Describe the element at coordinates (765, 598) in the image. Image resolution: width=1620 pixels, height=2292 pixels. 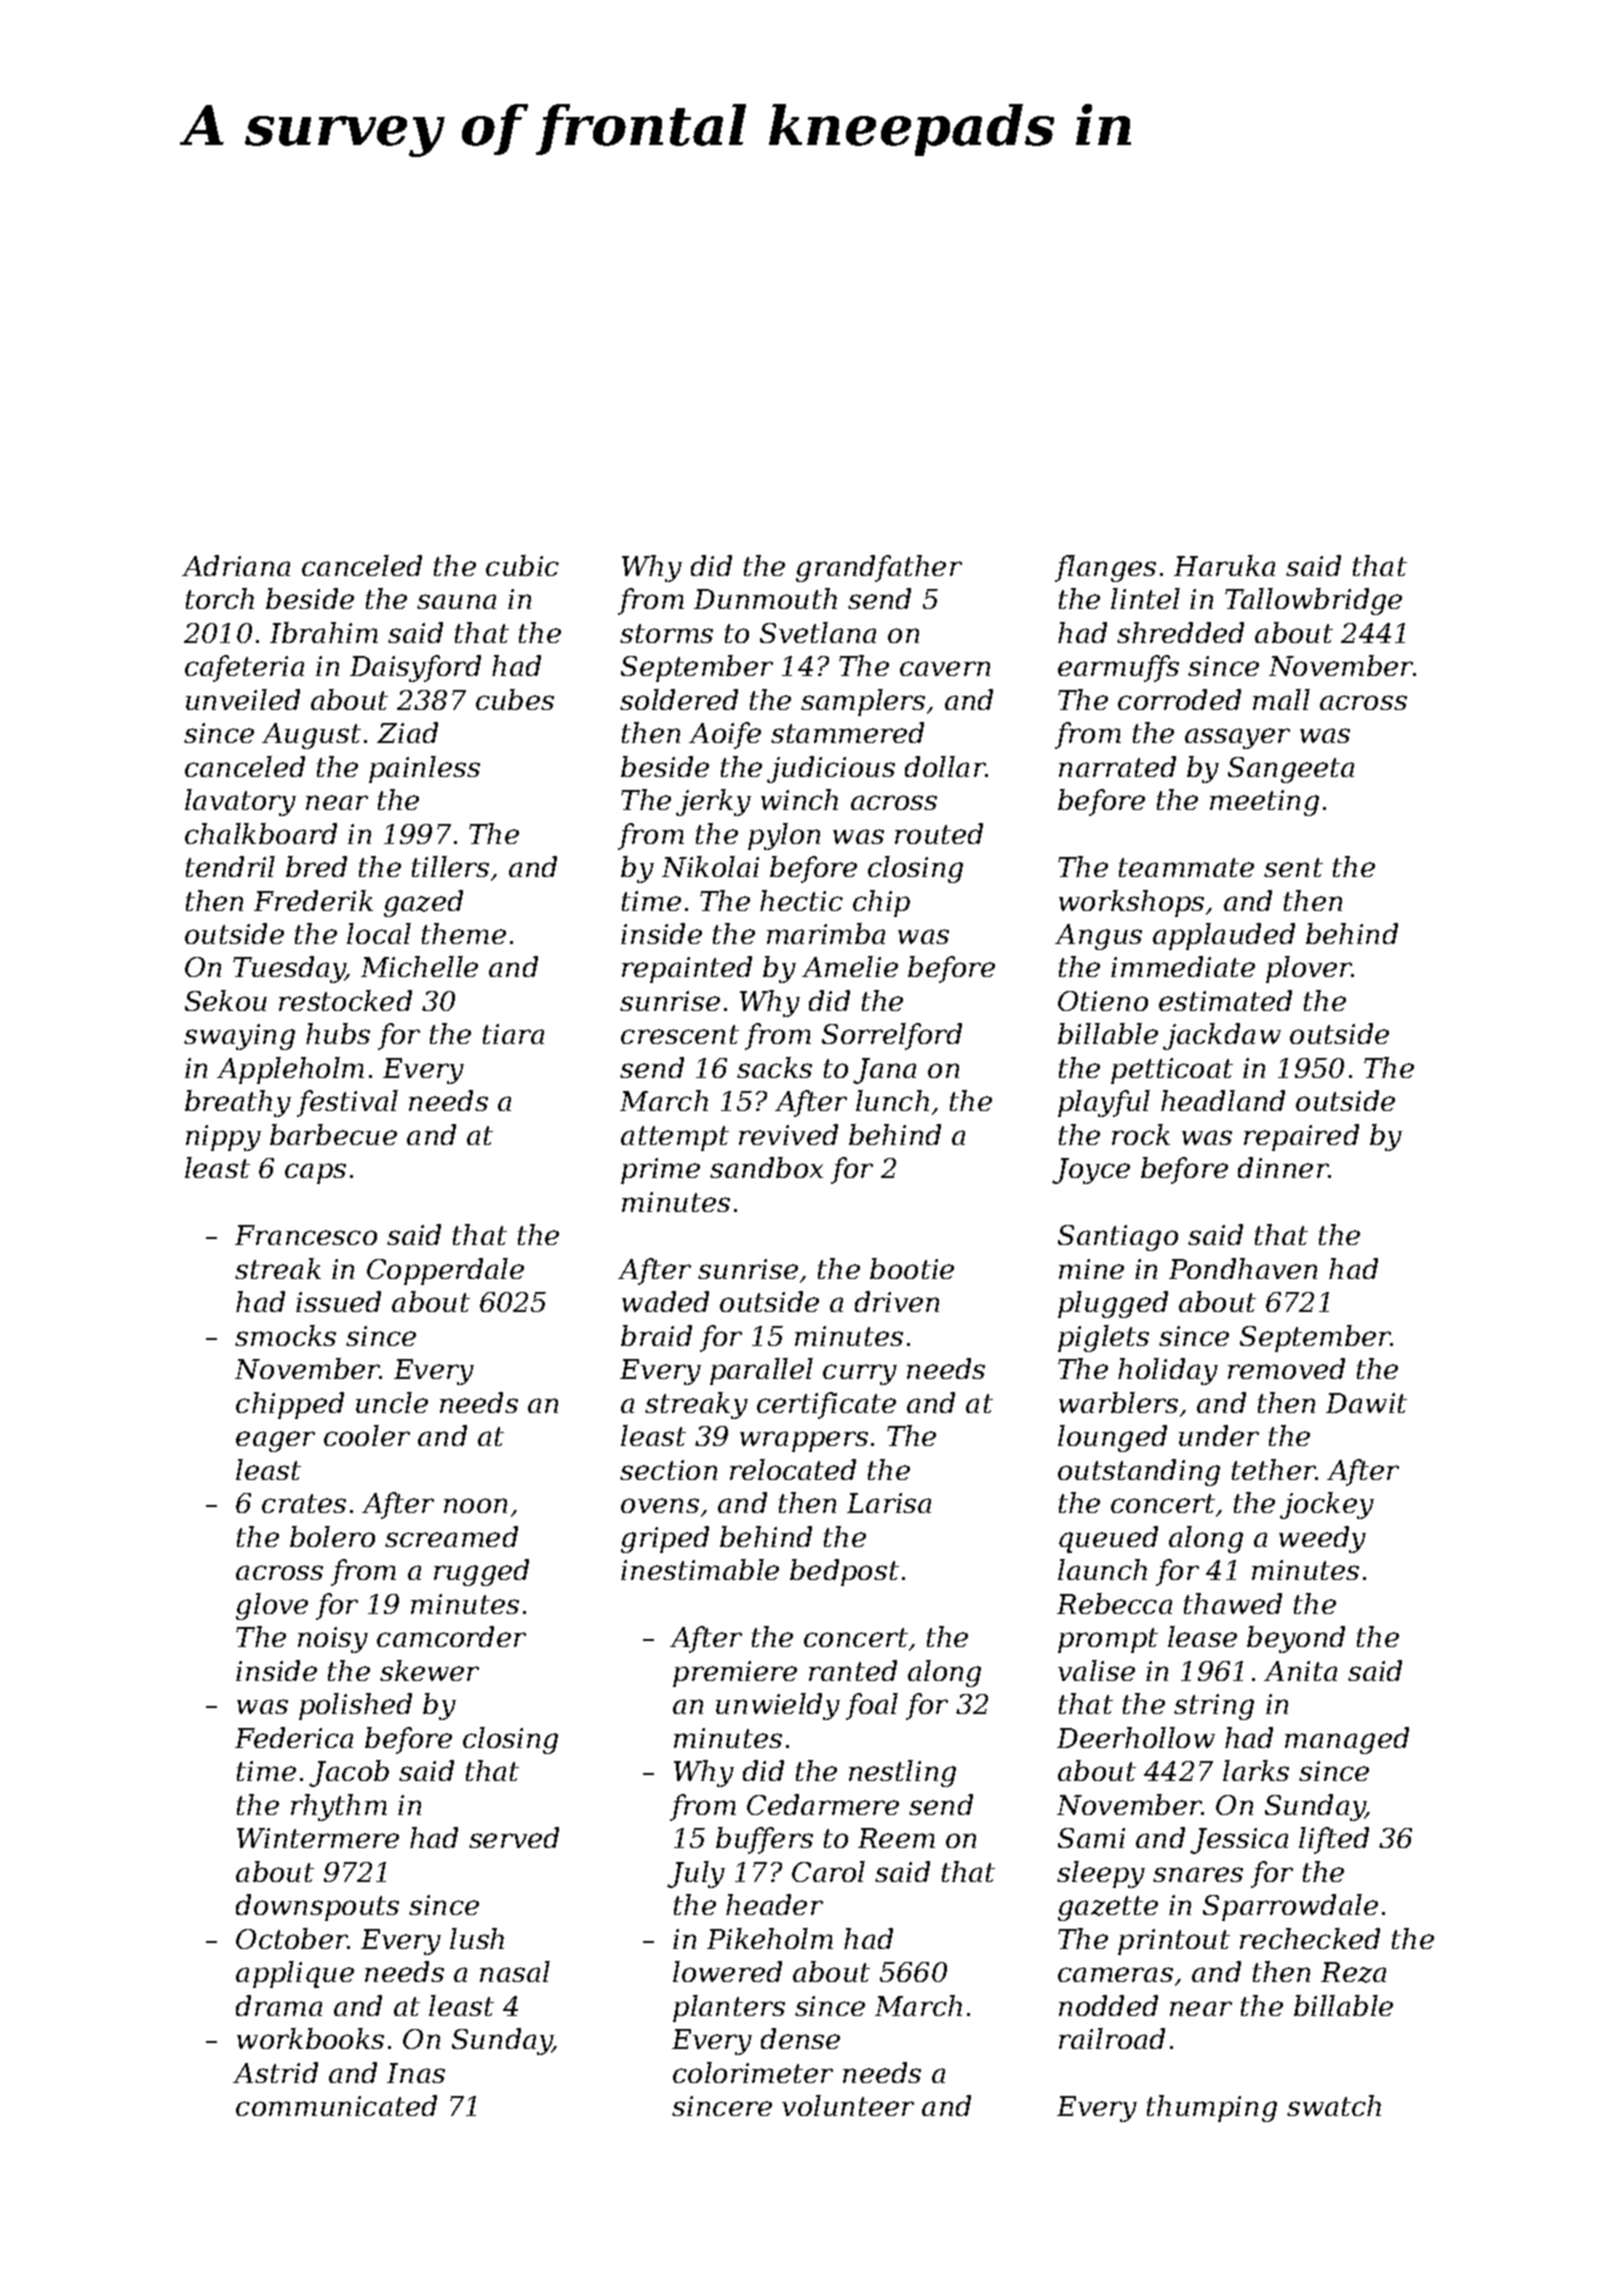
I see `Dunmouth` at that location.
